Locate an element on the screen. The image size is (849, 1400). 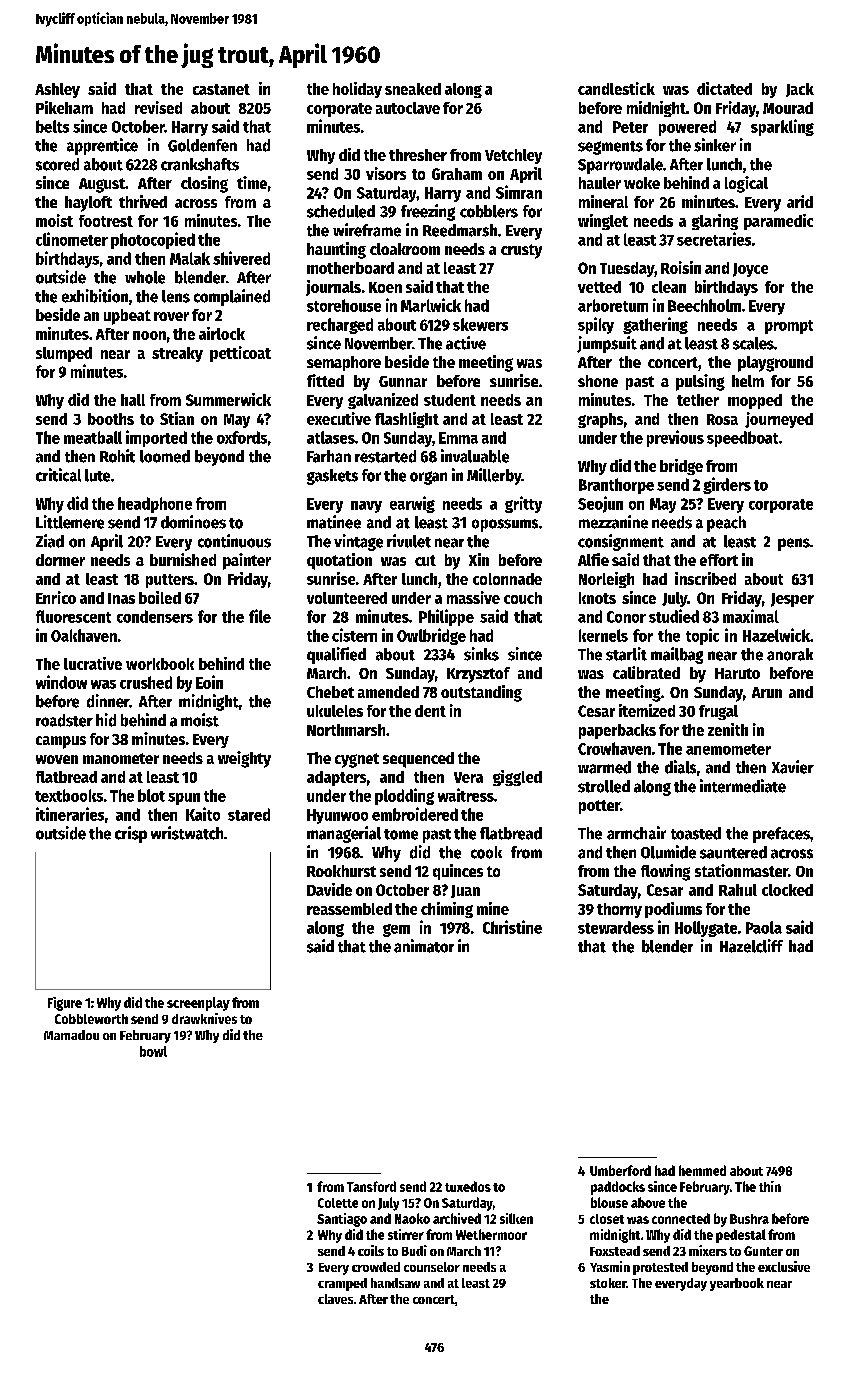
semaphore is located at coordinates (344, 363).
